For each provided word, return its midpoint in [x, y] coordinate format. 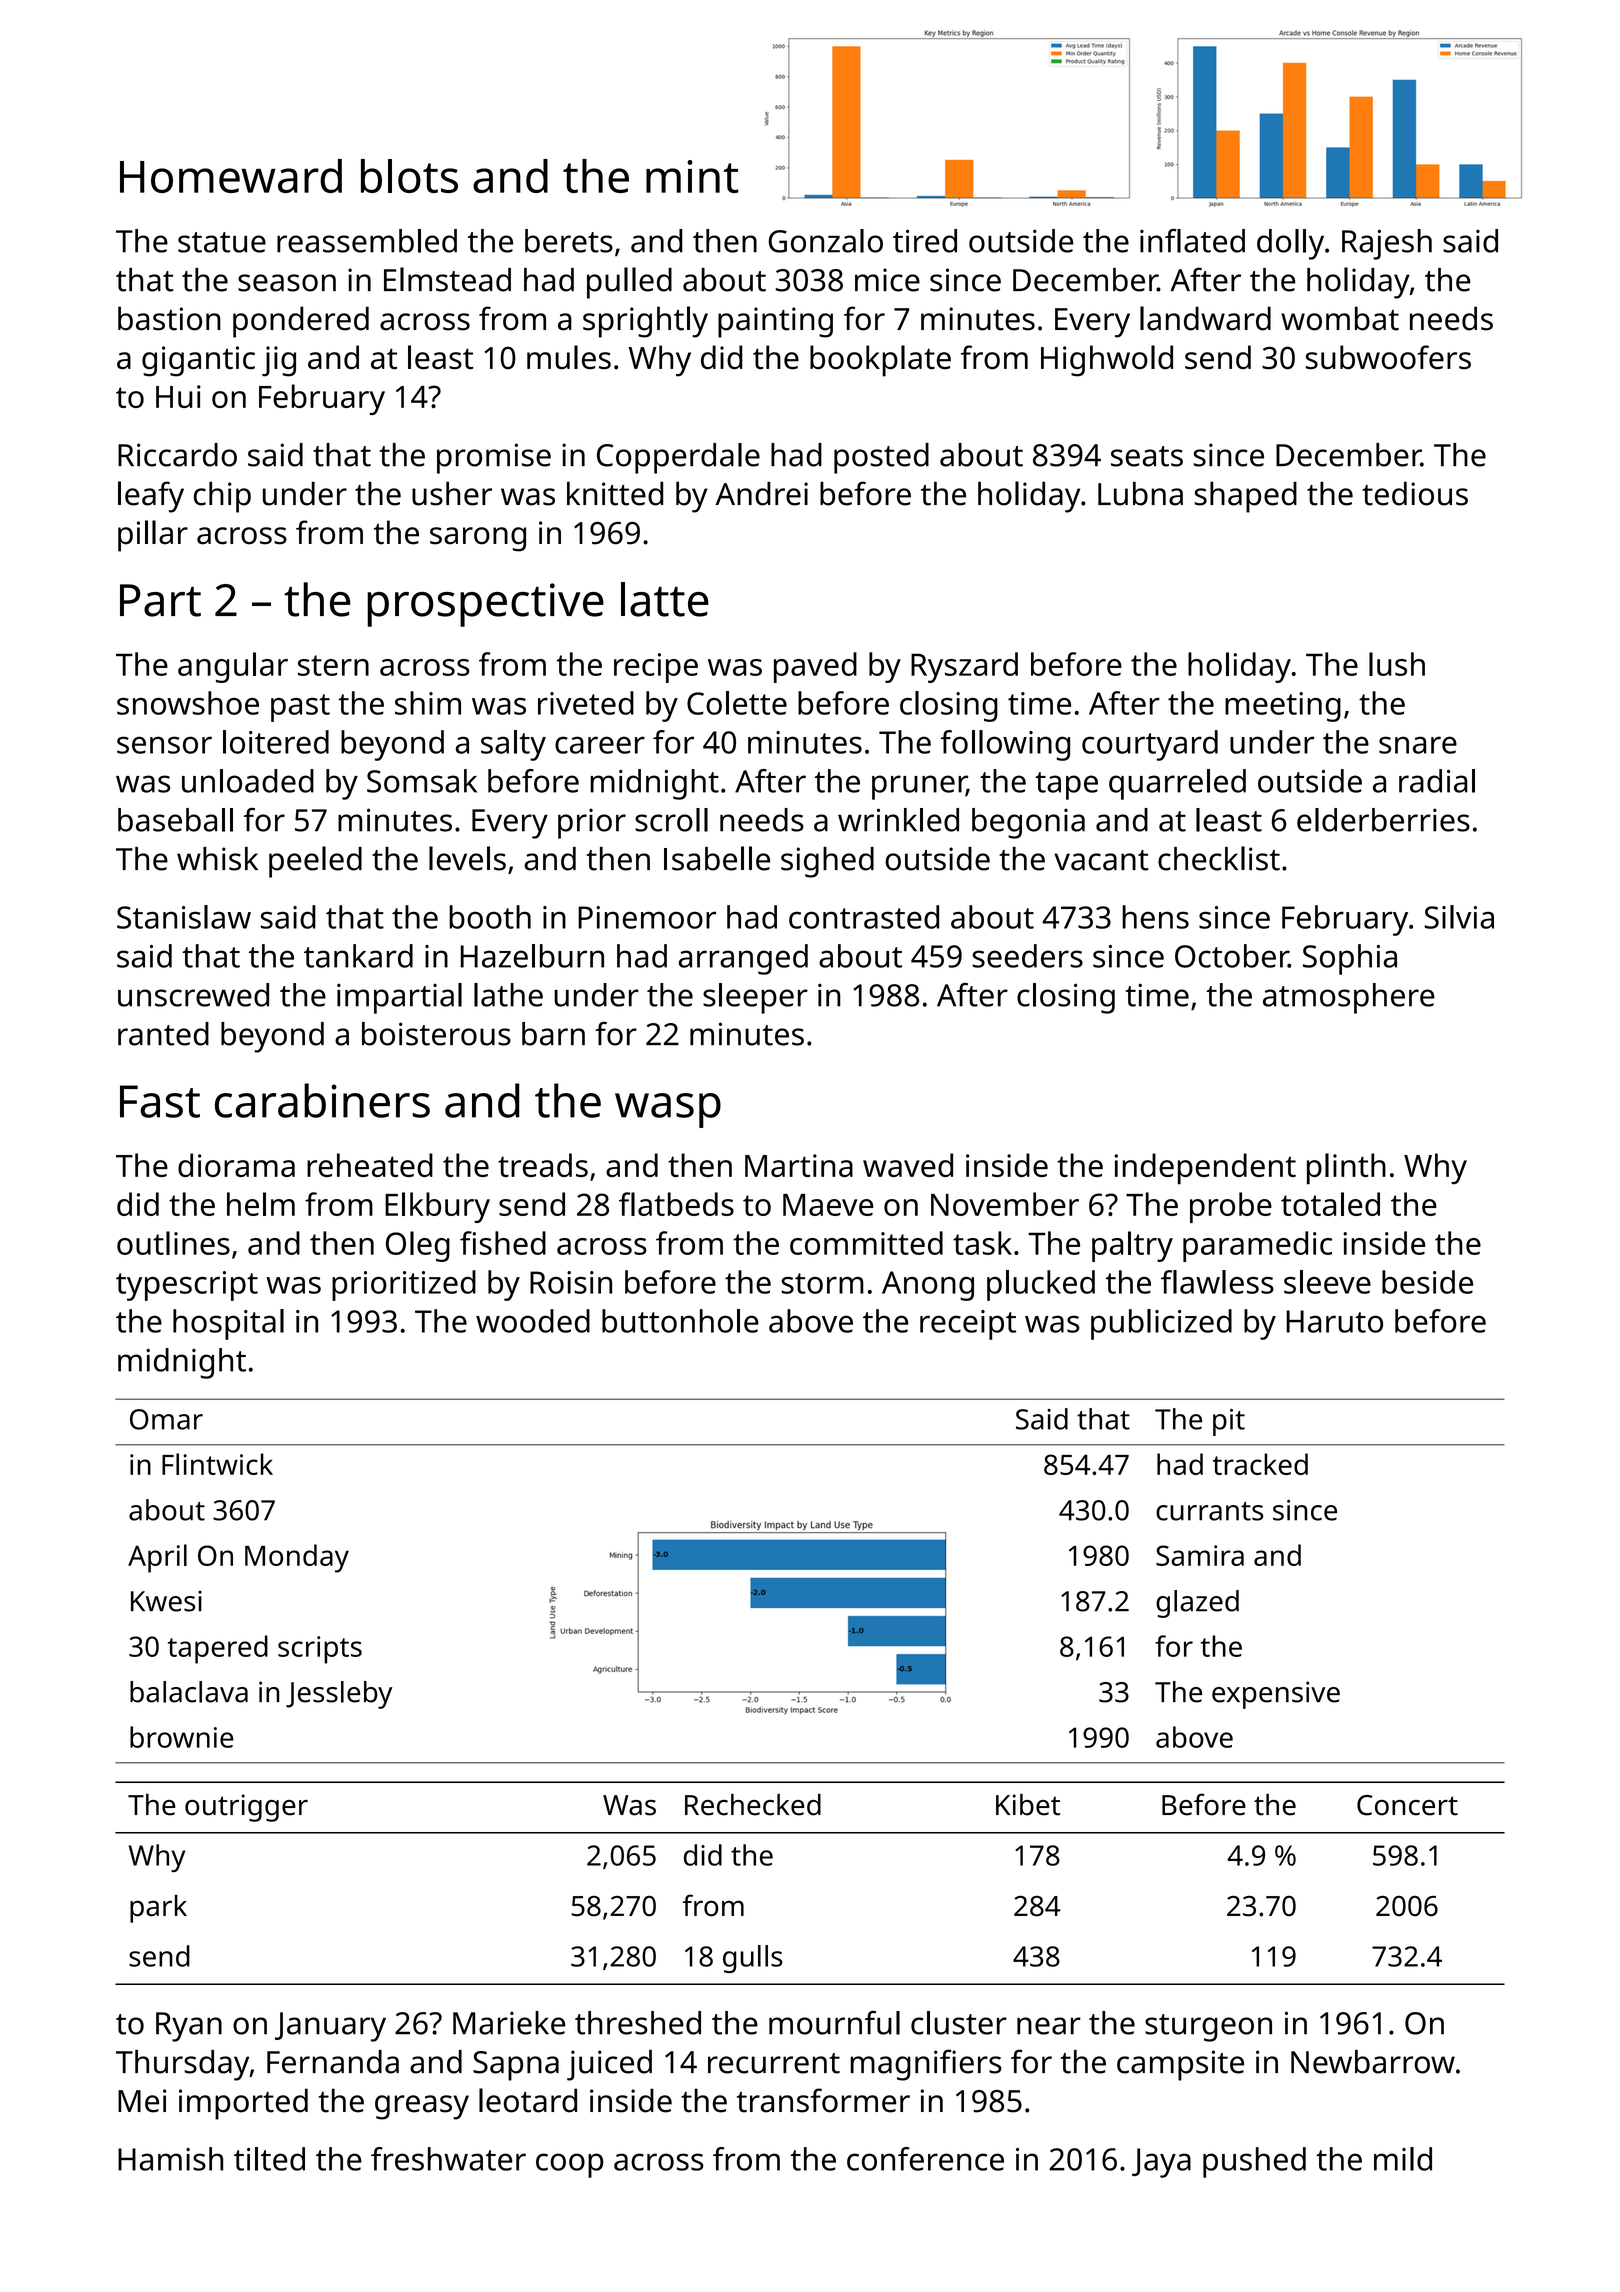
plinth [1346, 1168]
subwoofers [1388, 357]
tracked [1260, 1464]
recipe [656, 668]
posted [881, 458]
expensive [1276, 1695]
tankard [358, 956]
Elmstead [447, 279]
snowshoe [188, 703]
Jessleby [339, 1695]
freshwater [448, 2159]
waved [908, 1165]
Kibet [1028, 1805]
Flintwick [217, 1464]
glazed [1197, 1604]
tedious [1415, 493]
